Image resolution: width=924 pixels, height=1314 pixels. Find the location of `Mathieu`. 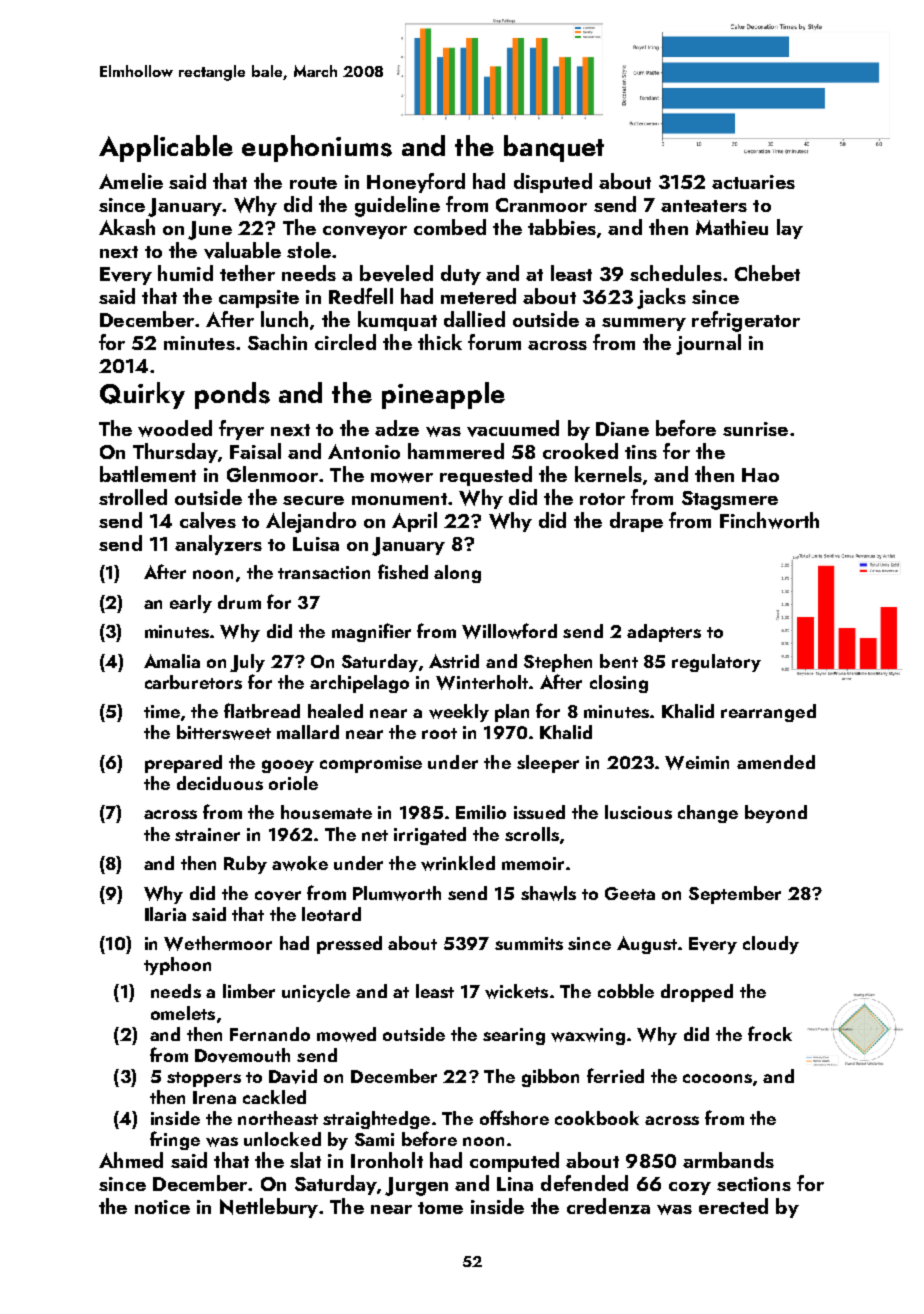

Mathieu is located at coordinates (732, 227).
